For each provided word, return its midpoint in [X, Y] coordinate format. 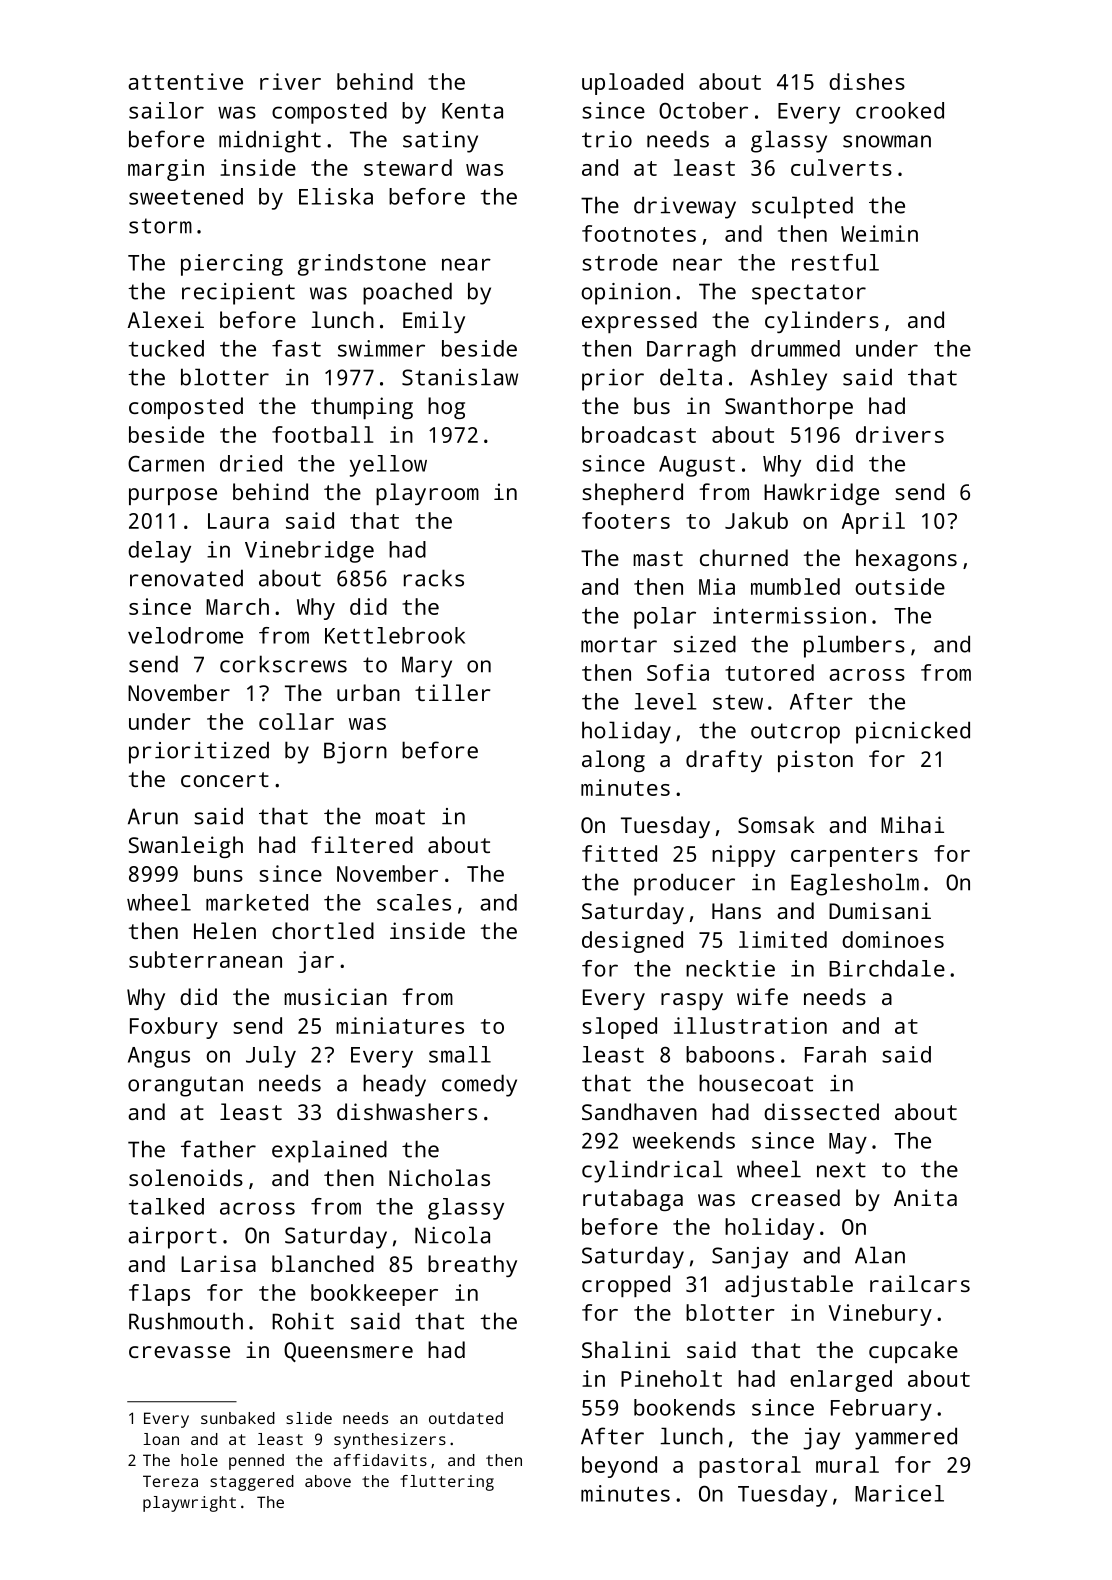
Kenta [472, 111]
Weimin [879, 233]
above [328, 1481]
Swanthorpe [789, 408]
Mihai [912, 824]
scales [414, 902]
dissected [821, 1111]
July [271, 1057]
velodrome [185, 635]
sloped [619, 1028]
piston [815, 761]
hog [446, 408]
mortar [619, 645]
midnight [270, 141]
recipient [238, 294]
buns [218, 873]
